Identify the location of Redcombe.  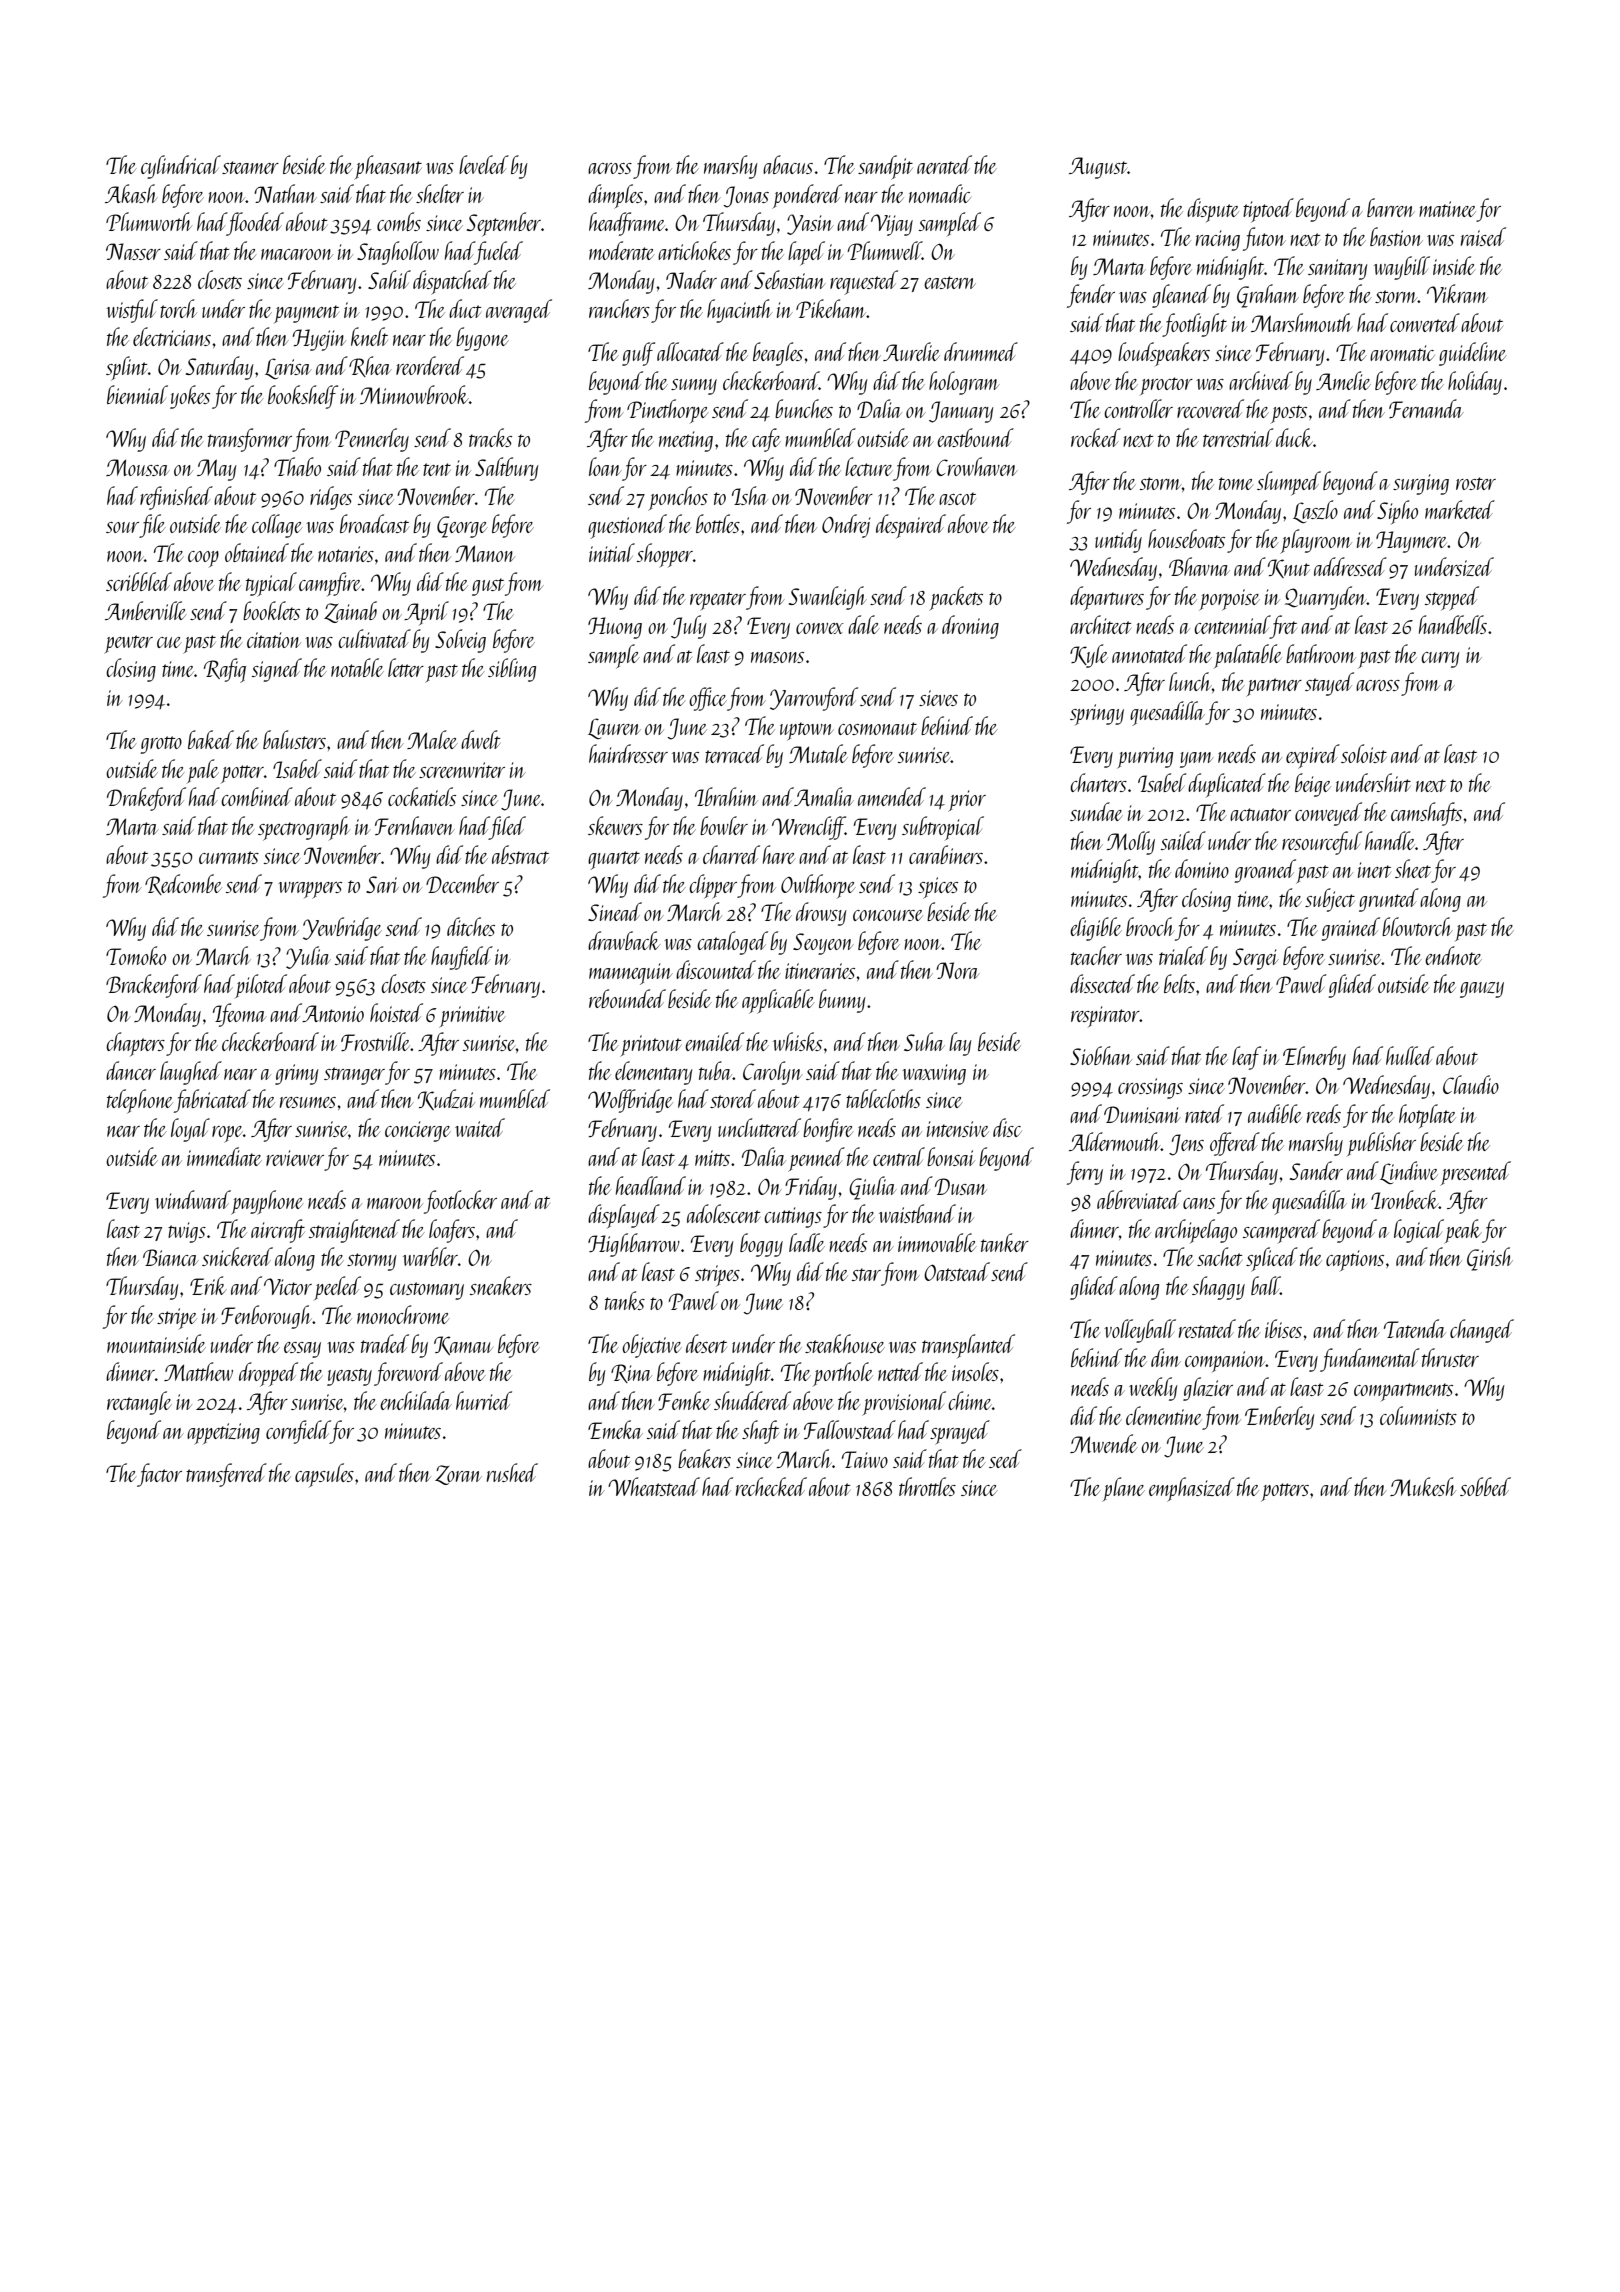
(183, 884).
